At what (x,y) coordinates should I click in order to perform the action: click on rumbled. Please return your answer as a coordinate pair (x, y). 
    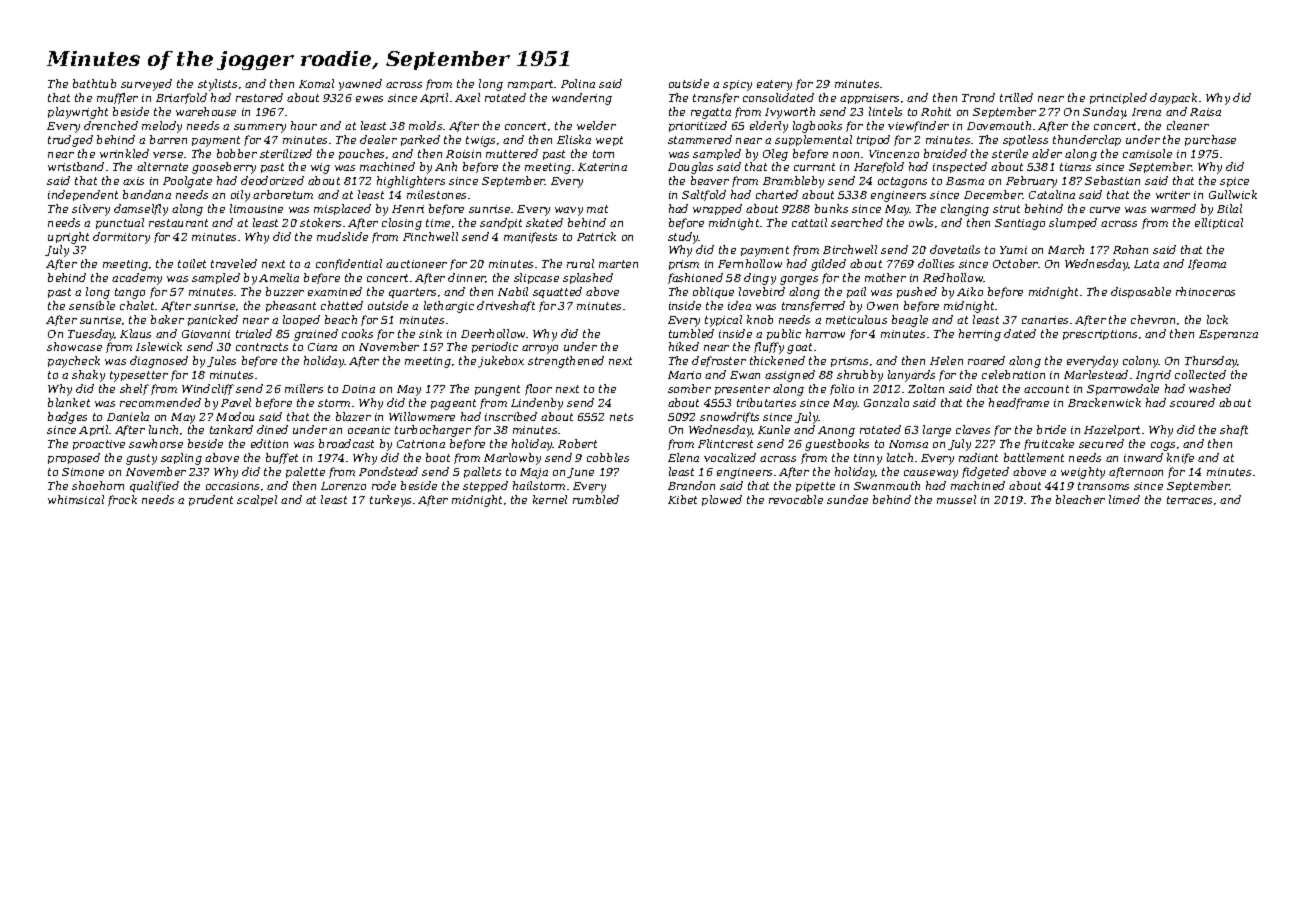
    Looking at the image, I should click on (596, 499).
